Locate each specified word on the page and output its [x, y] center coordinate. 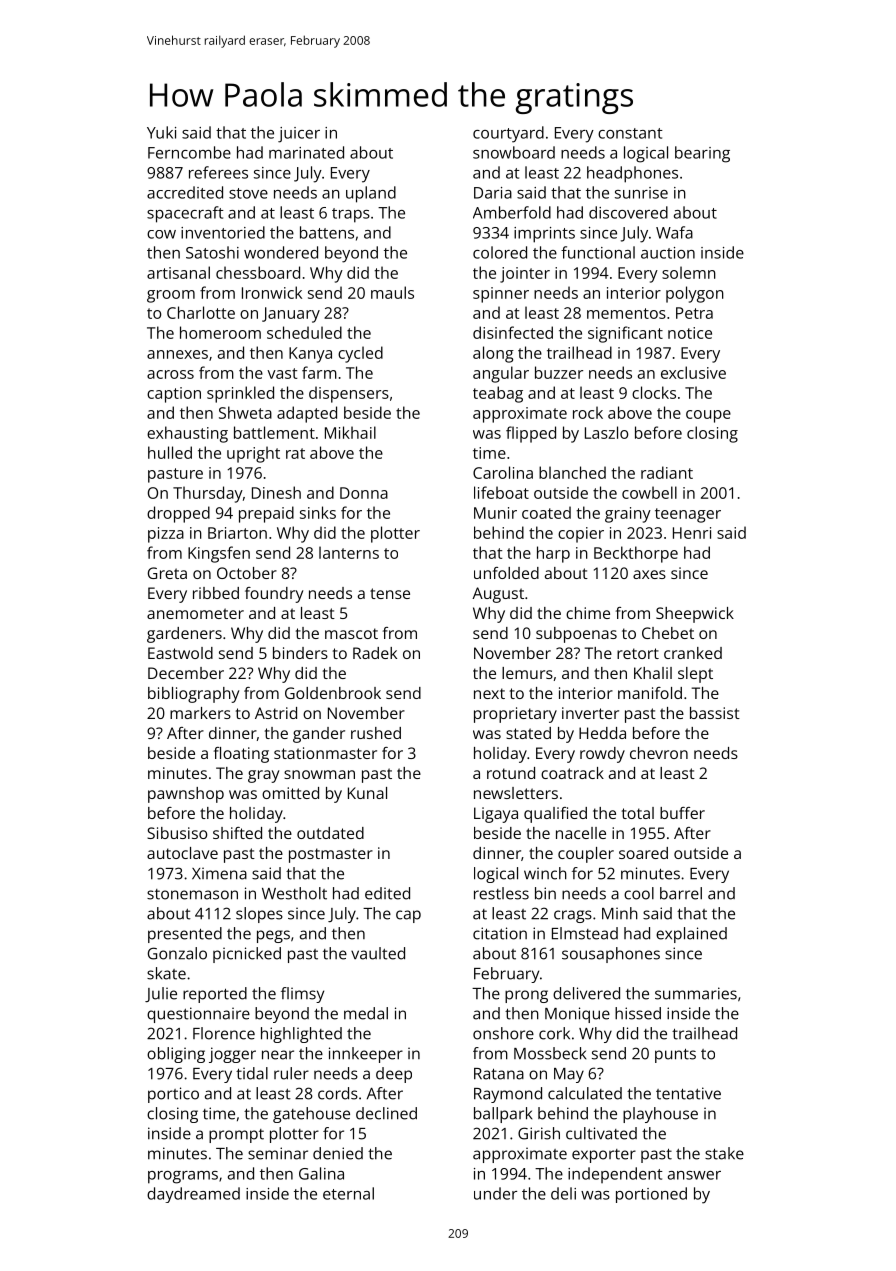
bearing [702, 154]
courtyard [508, 134]
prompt [236, 1136]
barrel [681, 893]
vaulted [378, 953]
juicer [299, 135]
